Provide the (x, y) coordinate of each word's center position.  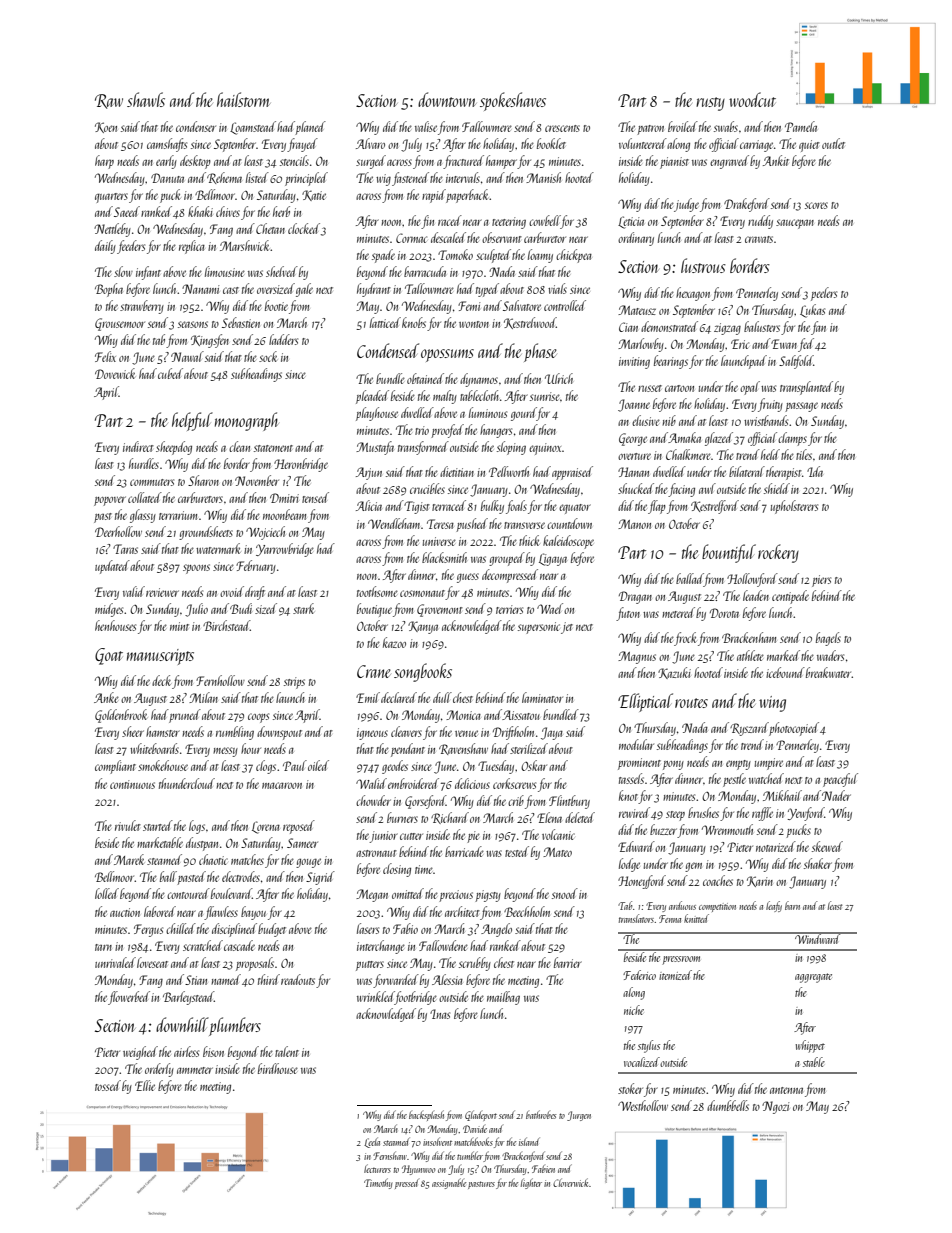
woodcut (752, 99)
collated (145, 497)
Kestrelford (715, 507)
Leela (372, 1142)
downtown (447, 99)
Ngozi (775, 1107)
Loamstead (253, 128)
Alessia (447, 979)
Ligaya (553, 559)
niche (634, 1010)
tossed (108, 1085)
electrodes (241, 876)
